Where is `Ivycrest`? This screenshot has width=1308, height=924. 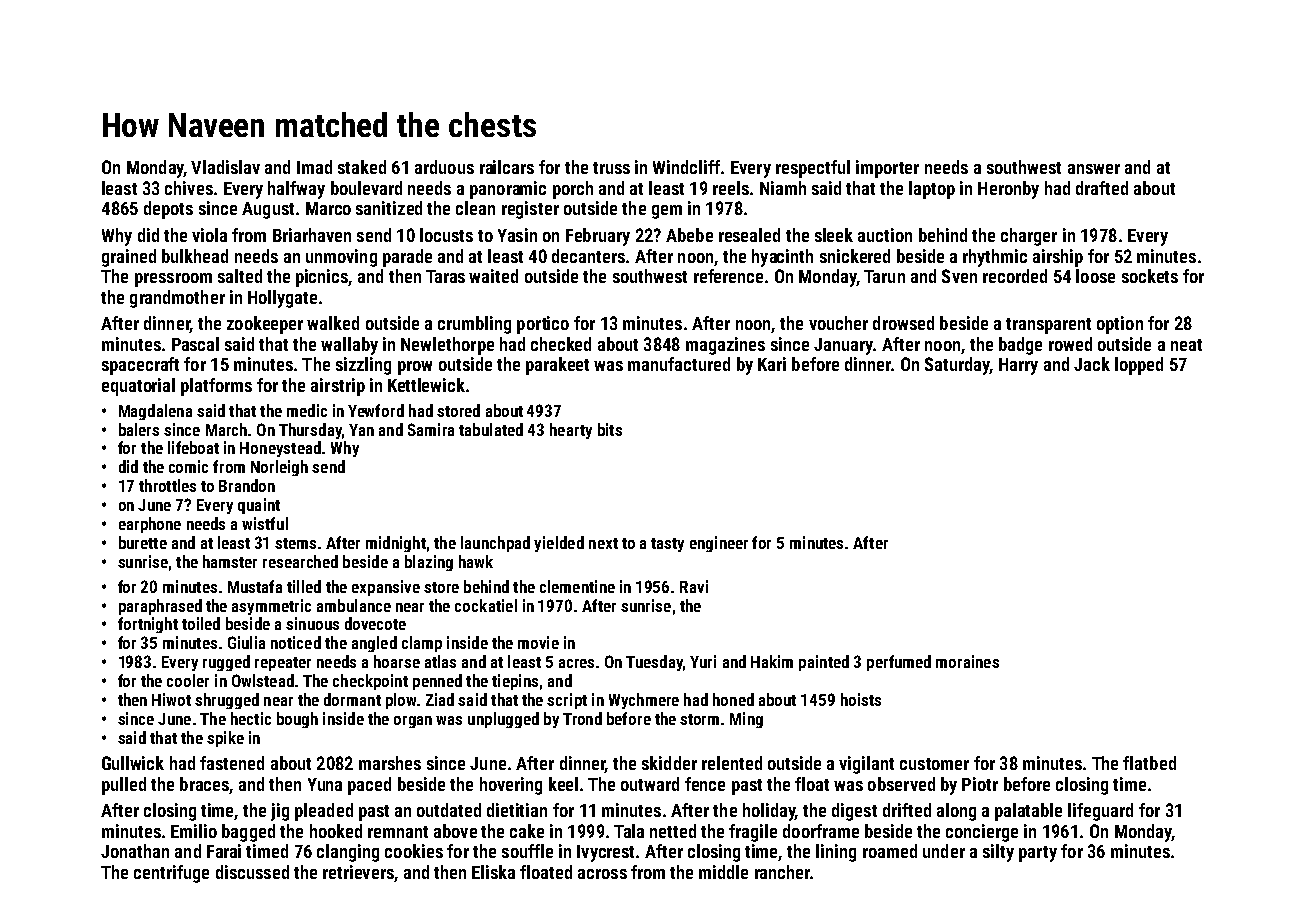
Ivycrest is located at coordinates (605, 853).
